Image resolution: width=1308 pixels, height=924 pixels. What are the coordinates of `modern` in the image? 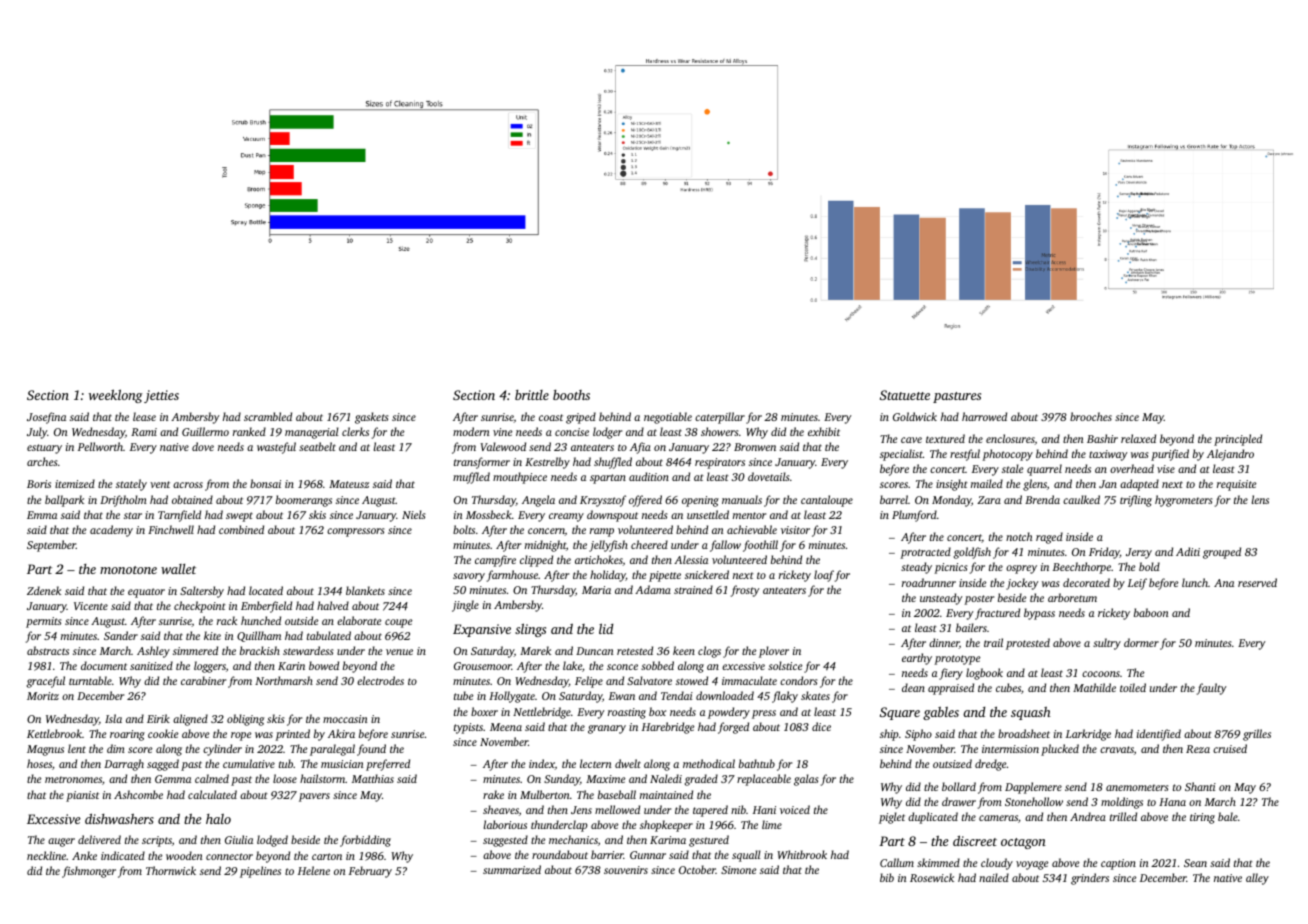 It's located at (471, 431).
